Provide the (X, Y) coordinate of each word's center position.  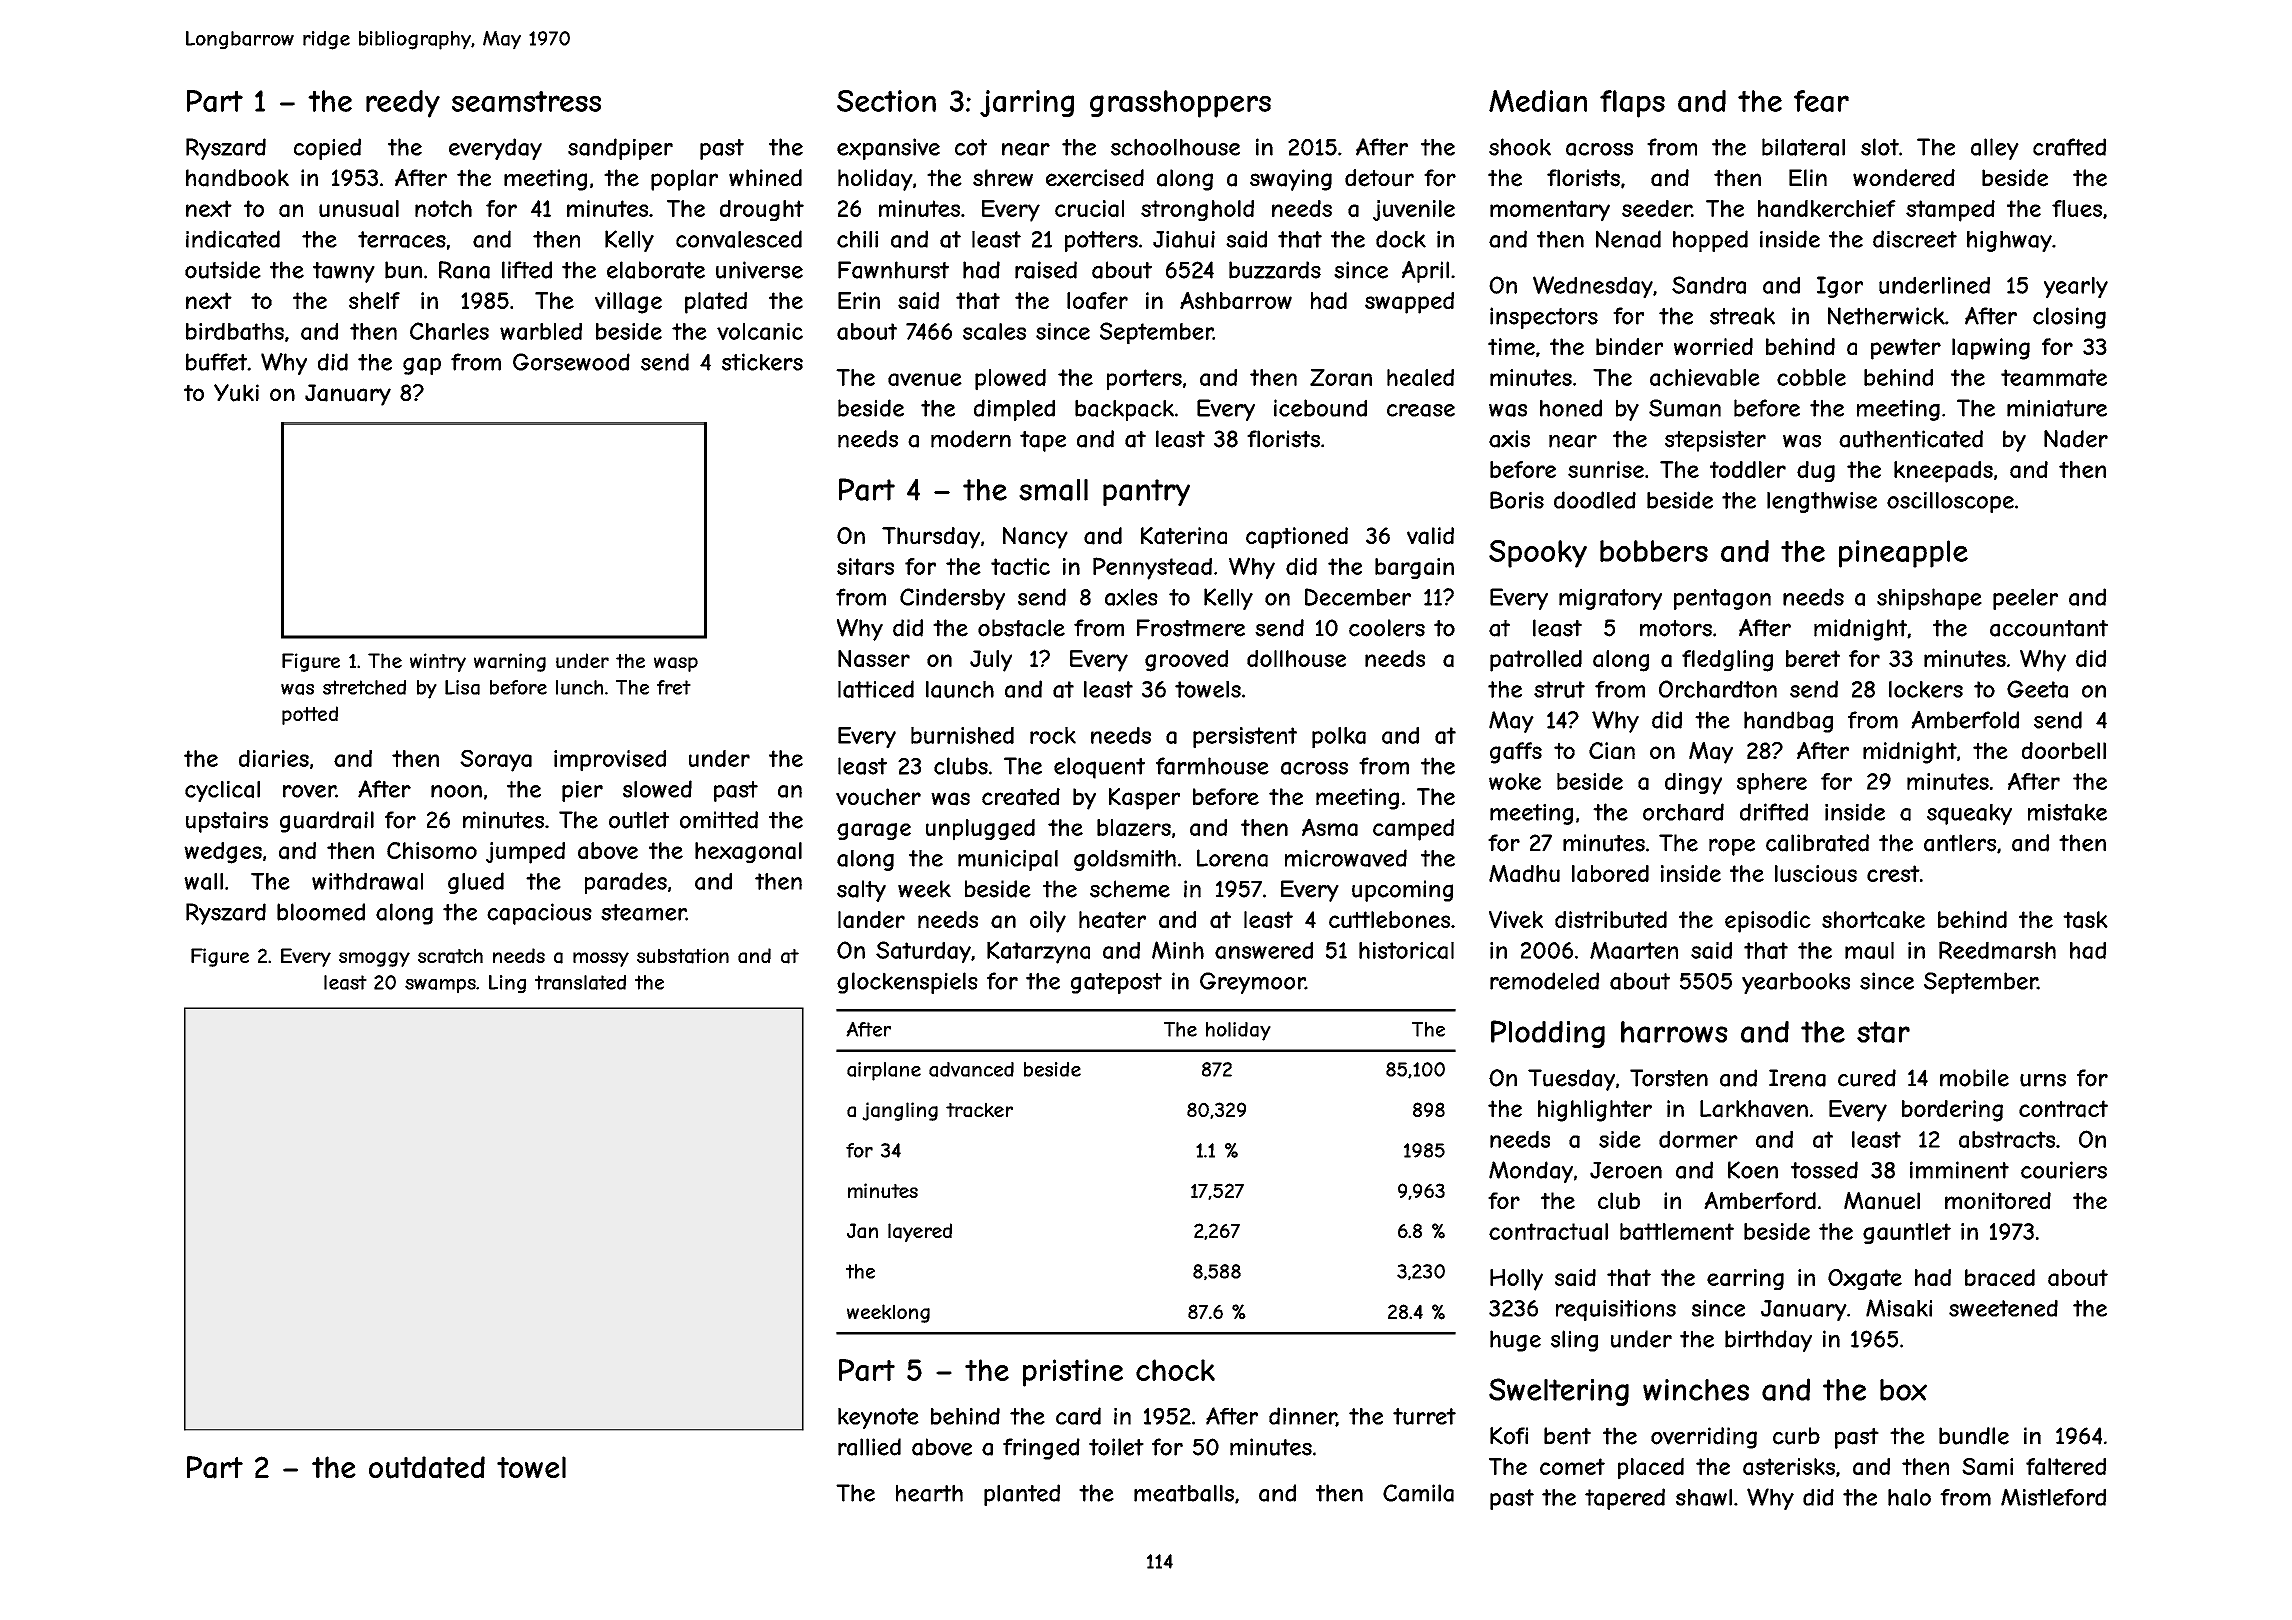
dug (1816, 471)
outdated (427, 1467)
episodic (1768, 922)
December (1358, 597)
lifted (527, 270)
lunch (579, 687)
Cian (1612, 751)
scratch (450, 956)
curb (1796, 1436)
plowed (1010, 380)
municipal (1008, 860)
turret (1424, 1416)
